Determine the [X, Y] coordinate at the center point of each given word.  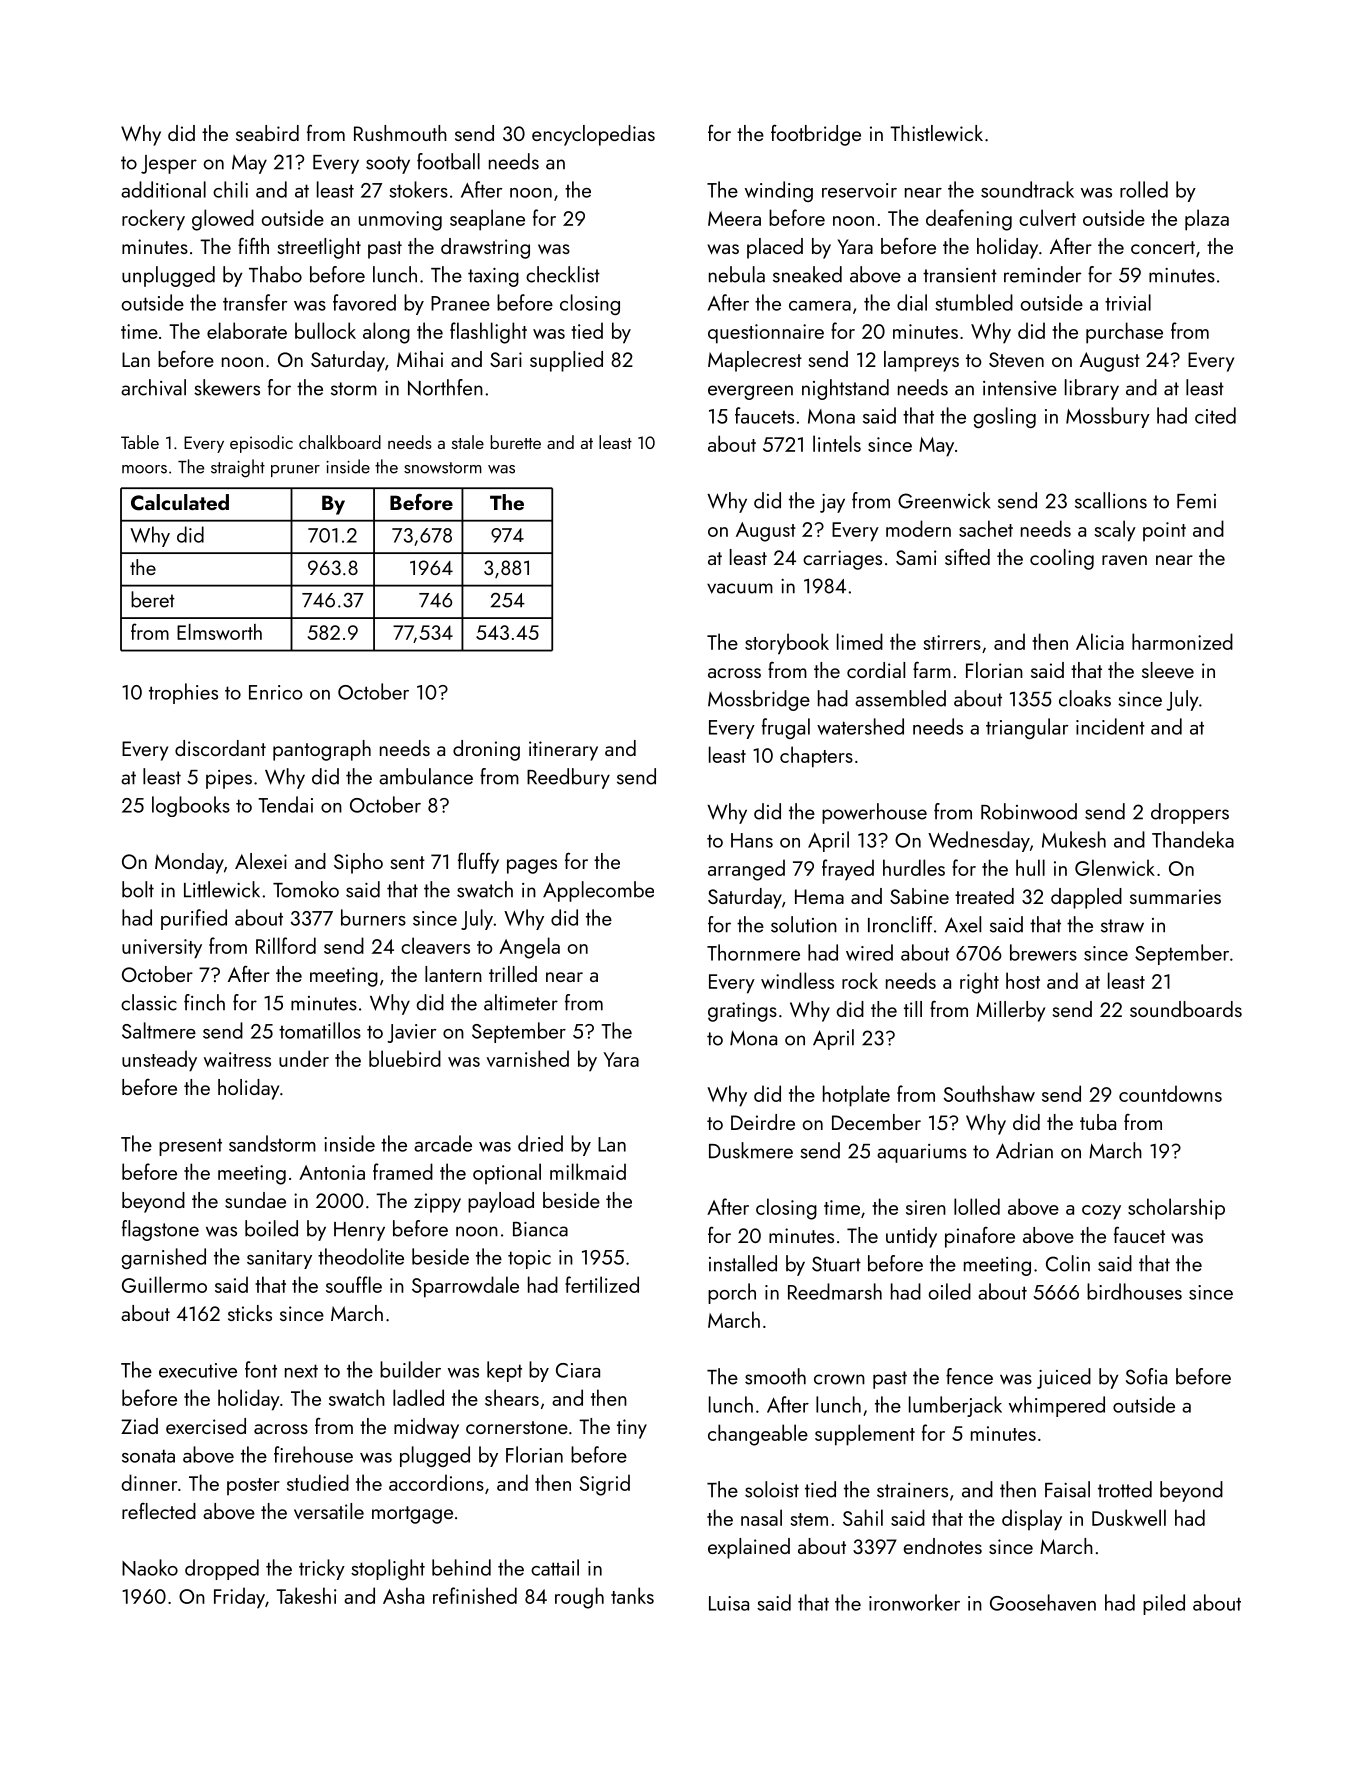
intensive [1020, 388]
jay [832, 503]
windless [797, 980]
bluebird [405, 1058]
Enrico [276, 692]
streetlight [319, 248]
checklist [563, 274]
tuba [1098, 1122]
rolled [1144, 189]
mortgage [412, 1515]
